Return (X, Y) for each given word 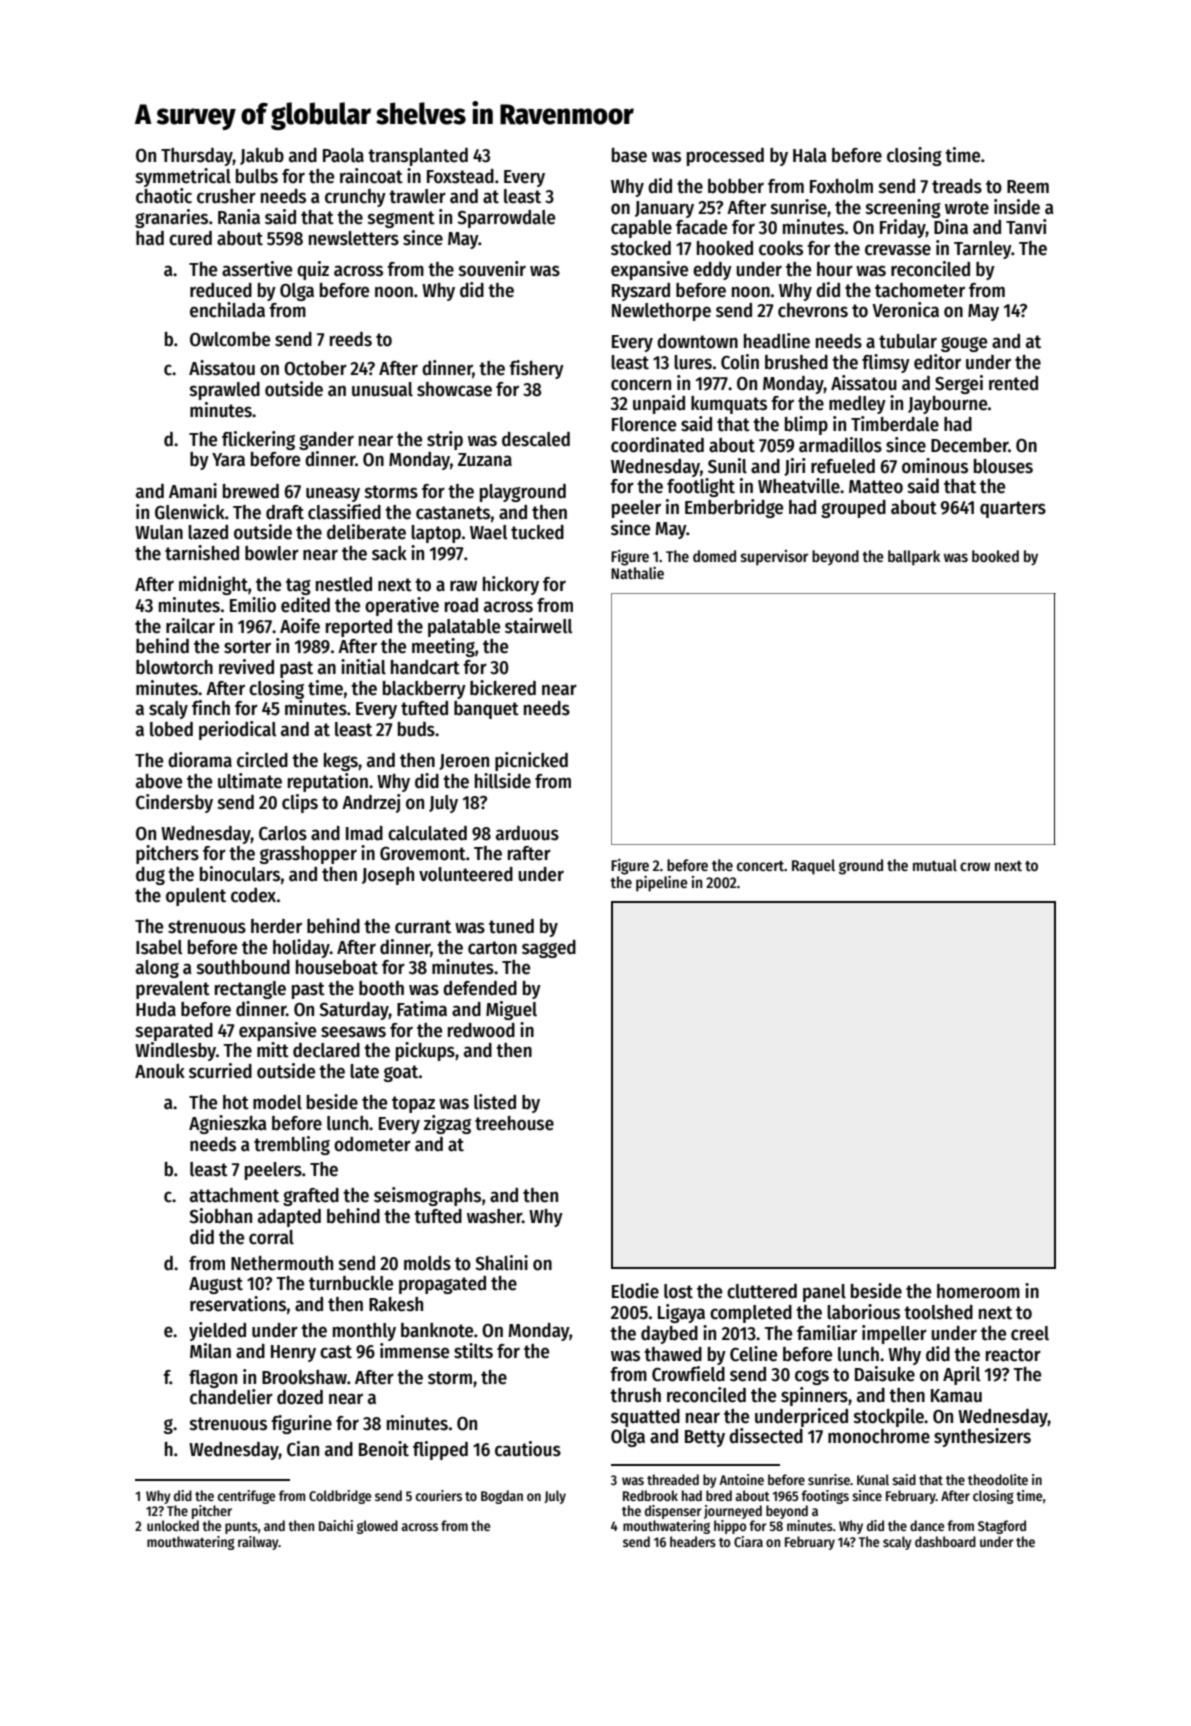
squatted (645, 1418)
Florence (644, 424)
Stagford (1002, 1527)
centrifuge (246, 1497)
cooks (781, 248)
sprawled (225, 391)
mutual (935, 865)
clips (300, 803)
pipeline (662, 884)
